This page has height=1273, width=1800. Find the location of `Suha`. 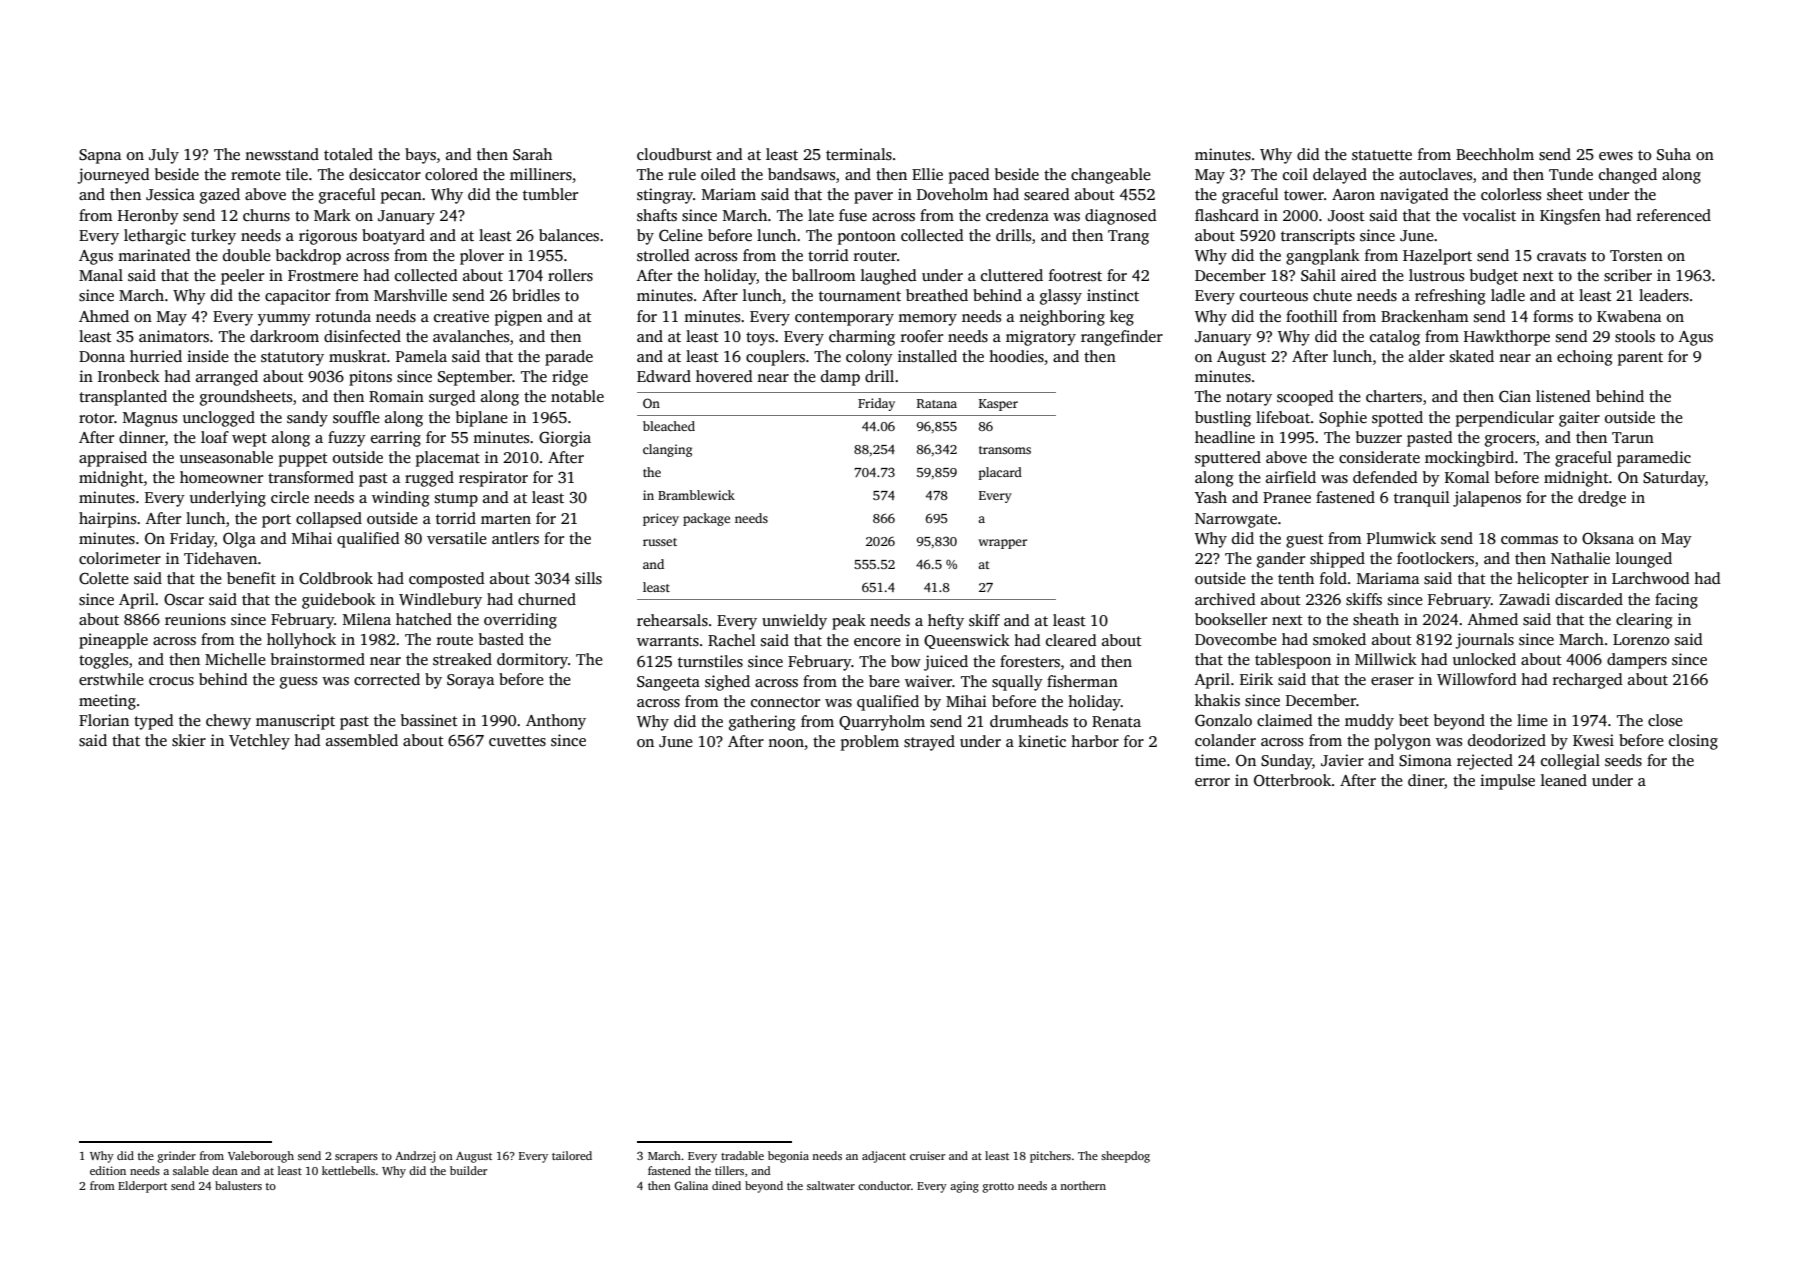

Suha is located at coordinates (1674, 154).
